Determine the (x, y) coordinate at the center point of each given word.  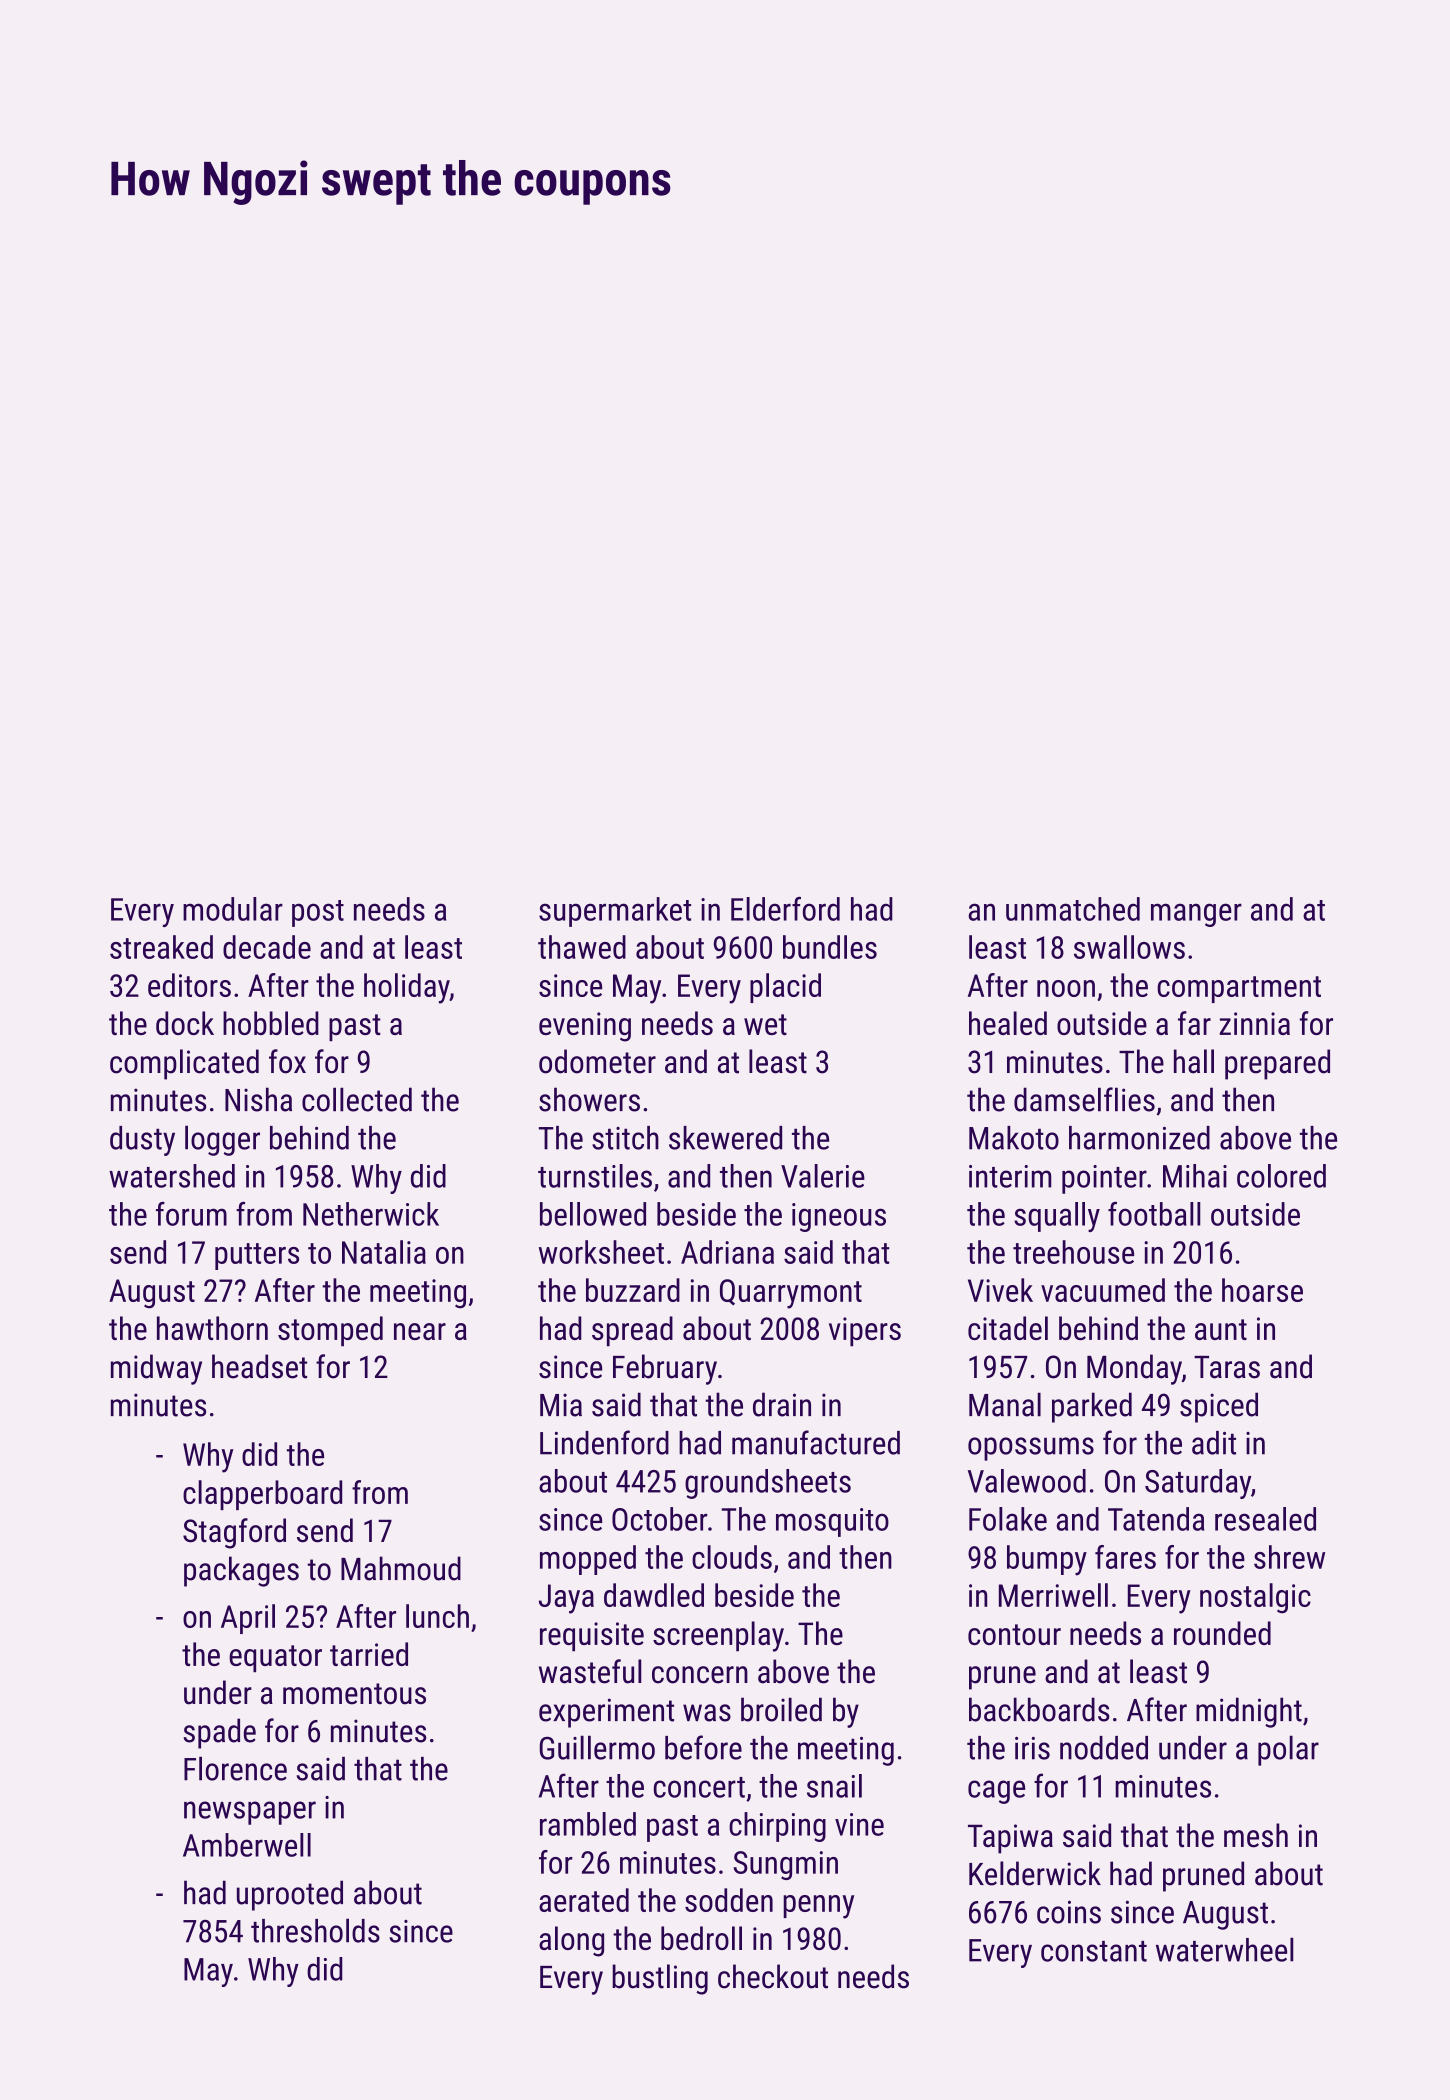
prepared (1277, 1064)
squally (1057, 1217)
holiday (407, 988)
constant (1094, 1951)
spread (632, 1331)
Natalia (384, 1252)
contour (1014, 1634)
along (571, 1941)
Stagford (234, 1533)
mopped (588, 1560)
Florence (235, 1769)
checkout (773, 1976)
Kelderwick (1035, 1873)
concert (699, 1787)
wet (765, 1024)
